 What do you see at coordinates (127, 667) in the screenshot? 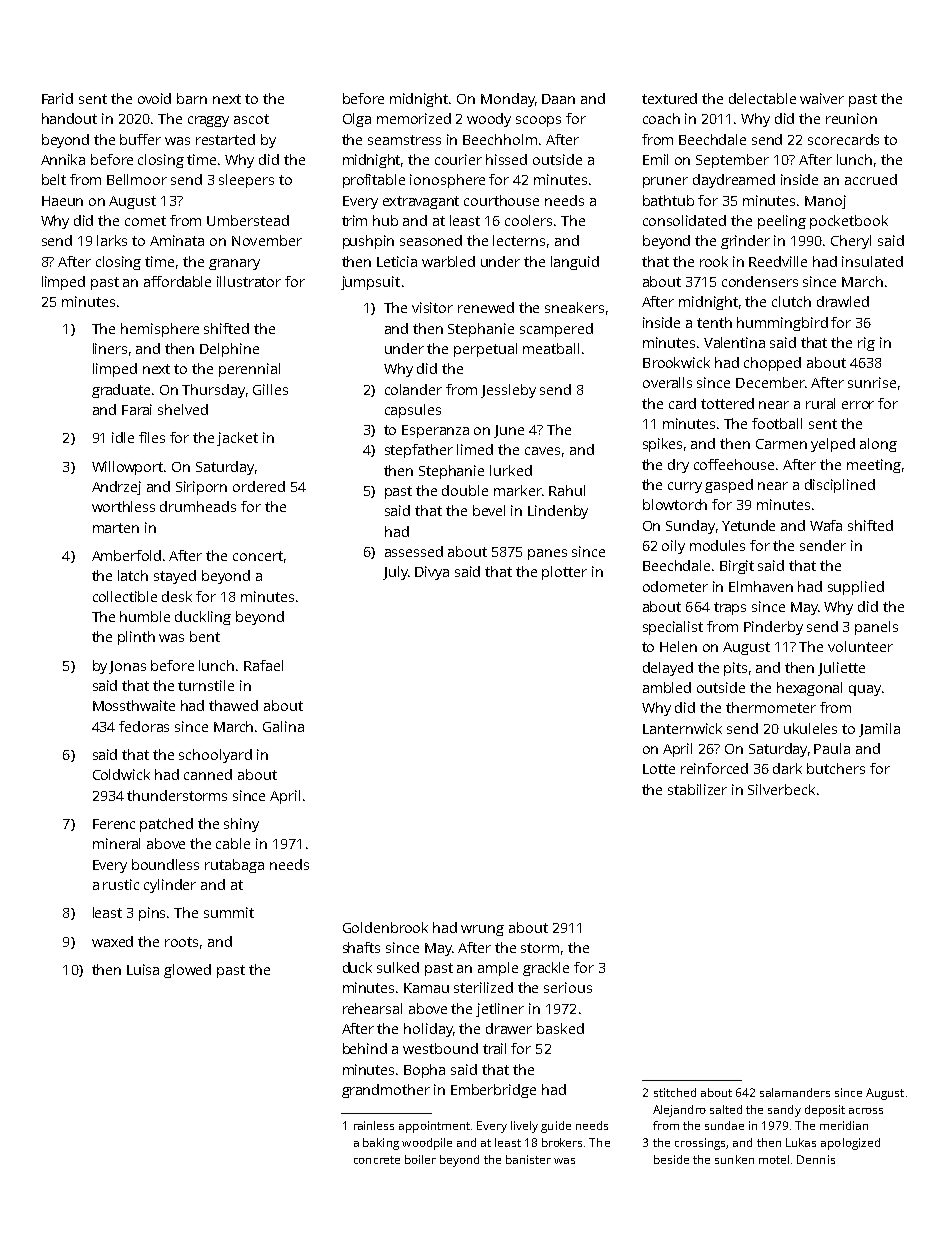
I see `Jonas` at bounding box center [127, 667].
